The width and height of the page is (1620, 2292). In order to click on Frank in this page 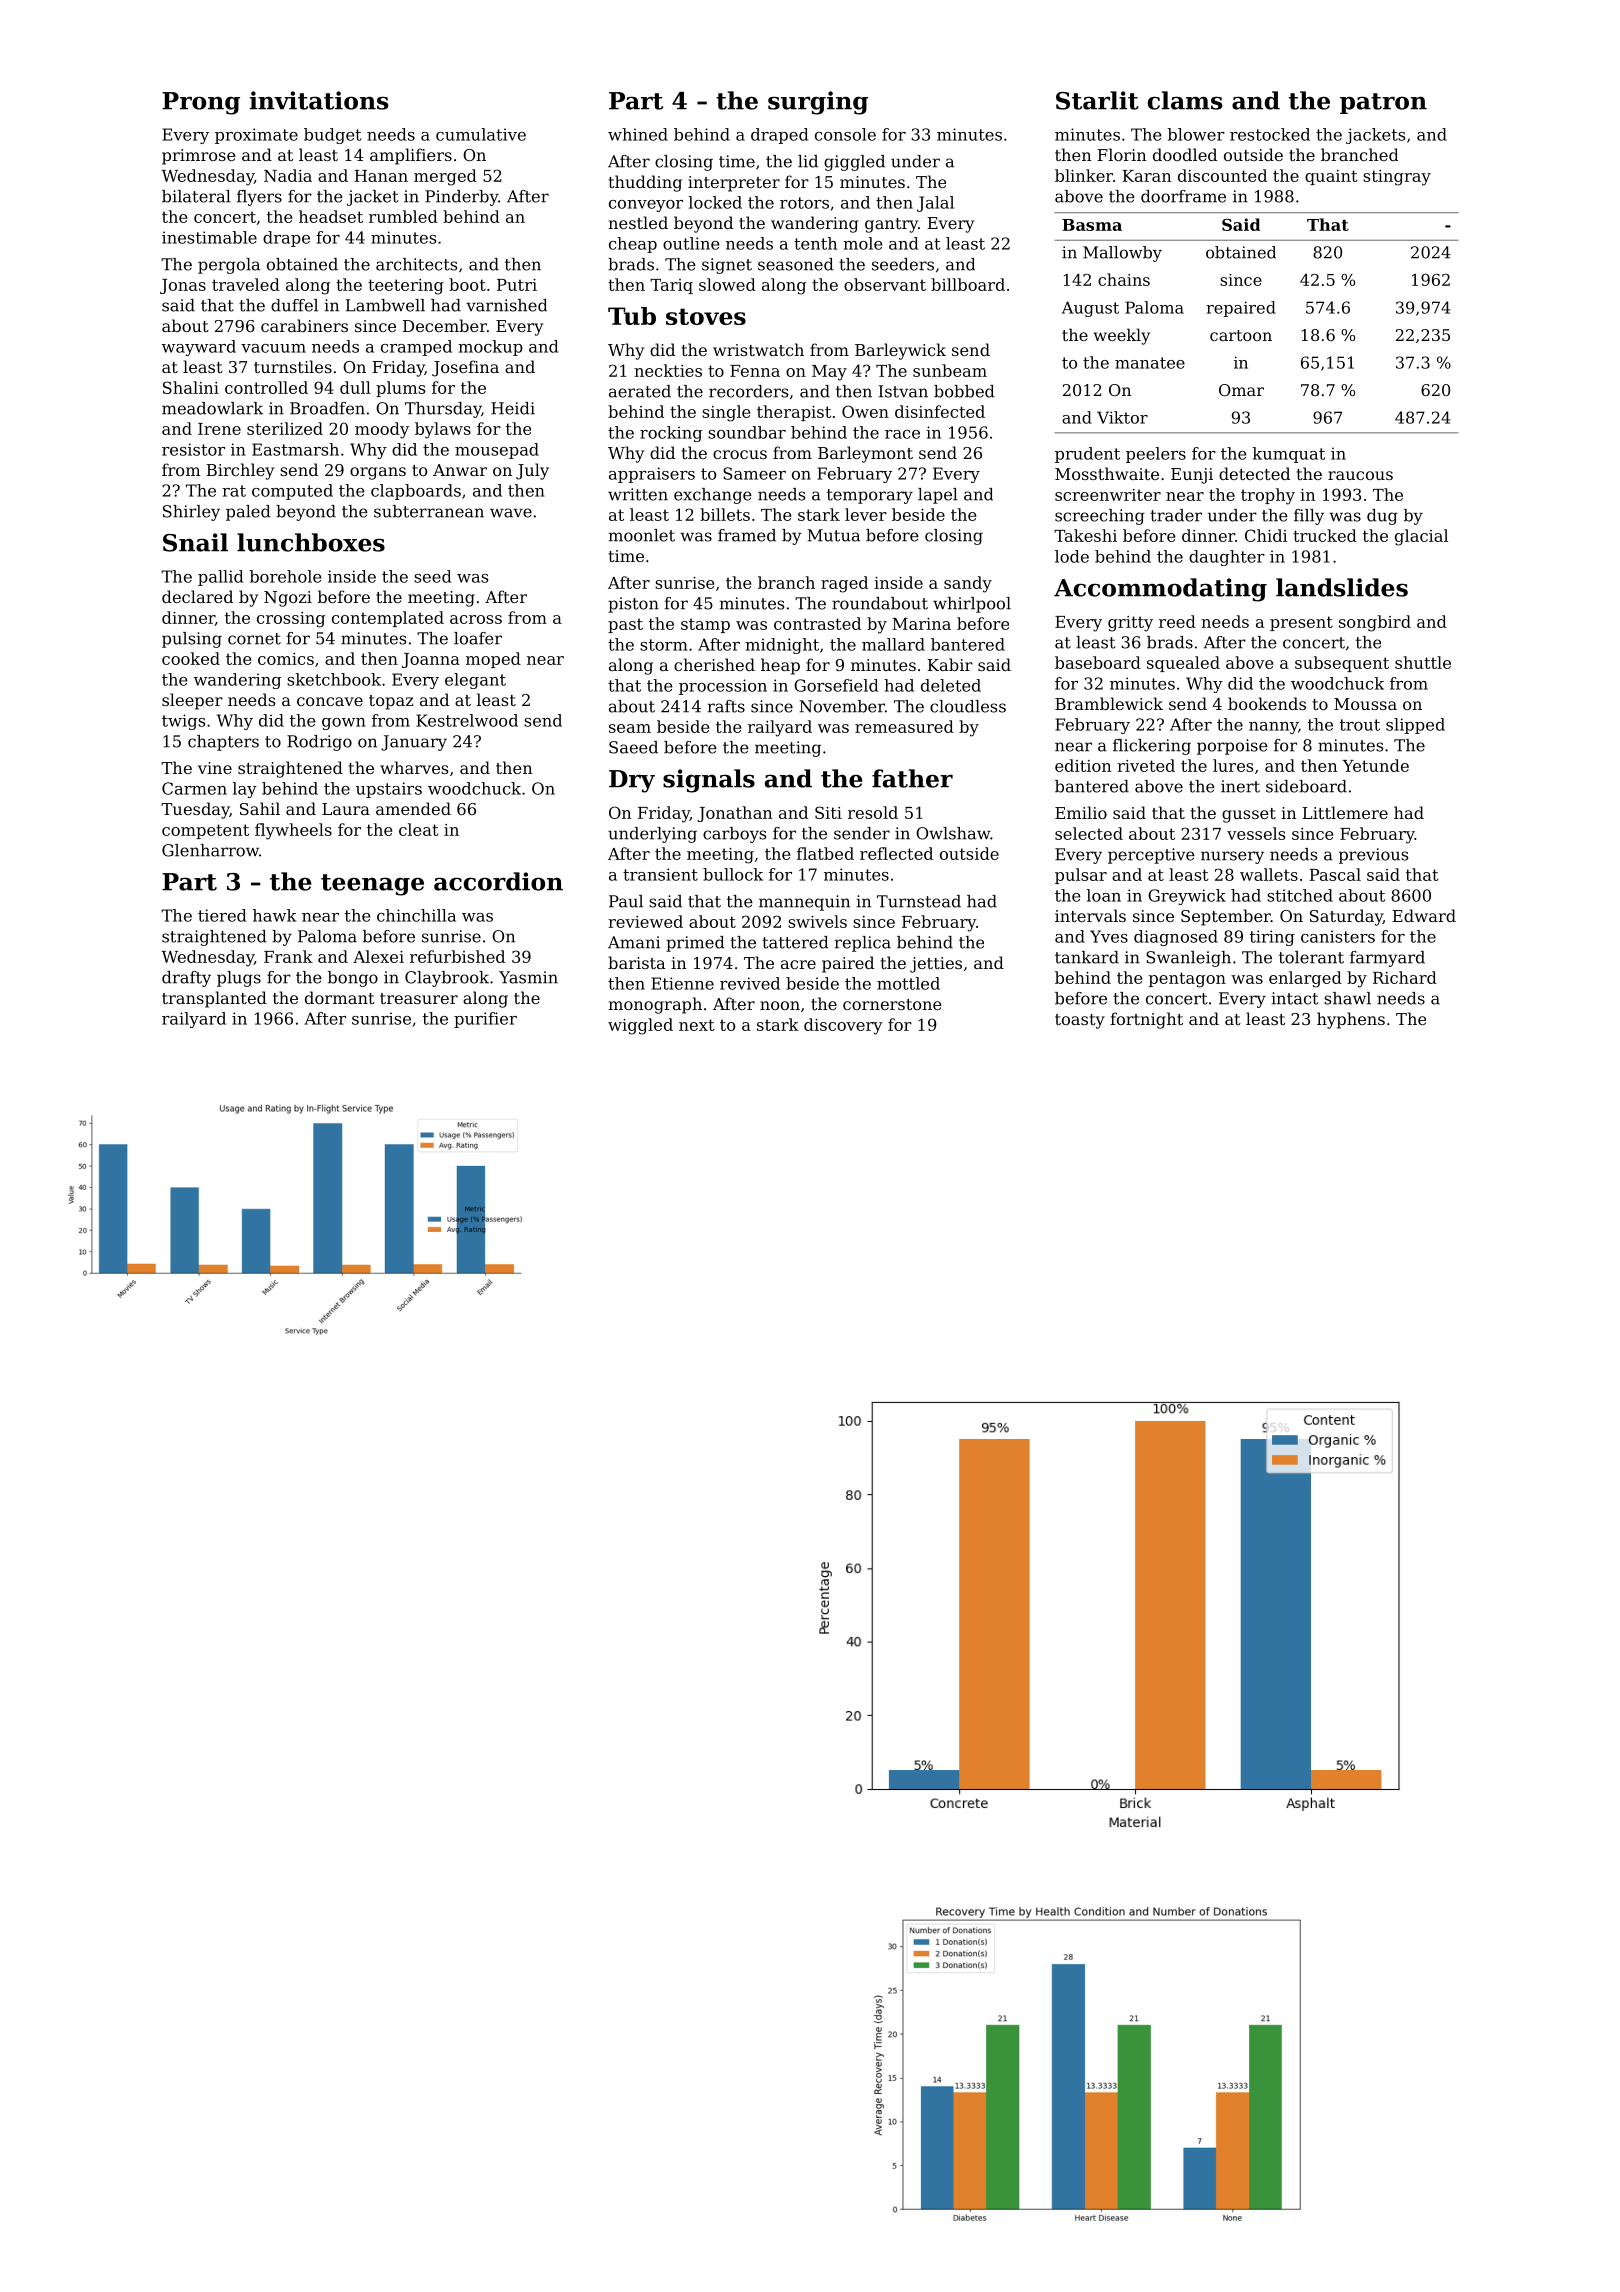, I will do `click(288, 956)`.
